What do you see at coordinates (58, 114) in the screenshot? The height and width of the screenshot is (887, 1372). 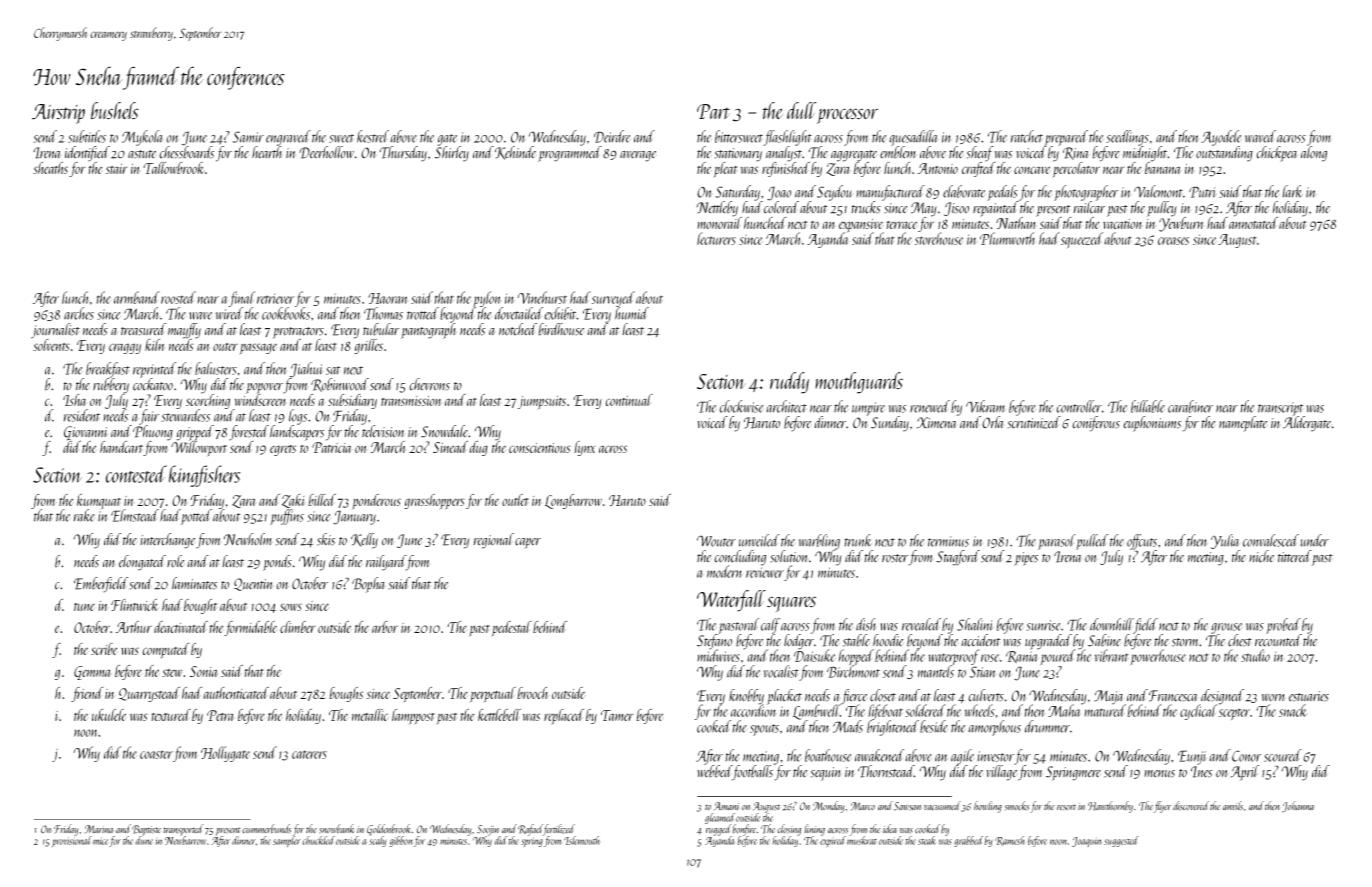 I see `Airstrip` at bounding box center [58, 114].
